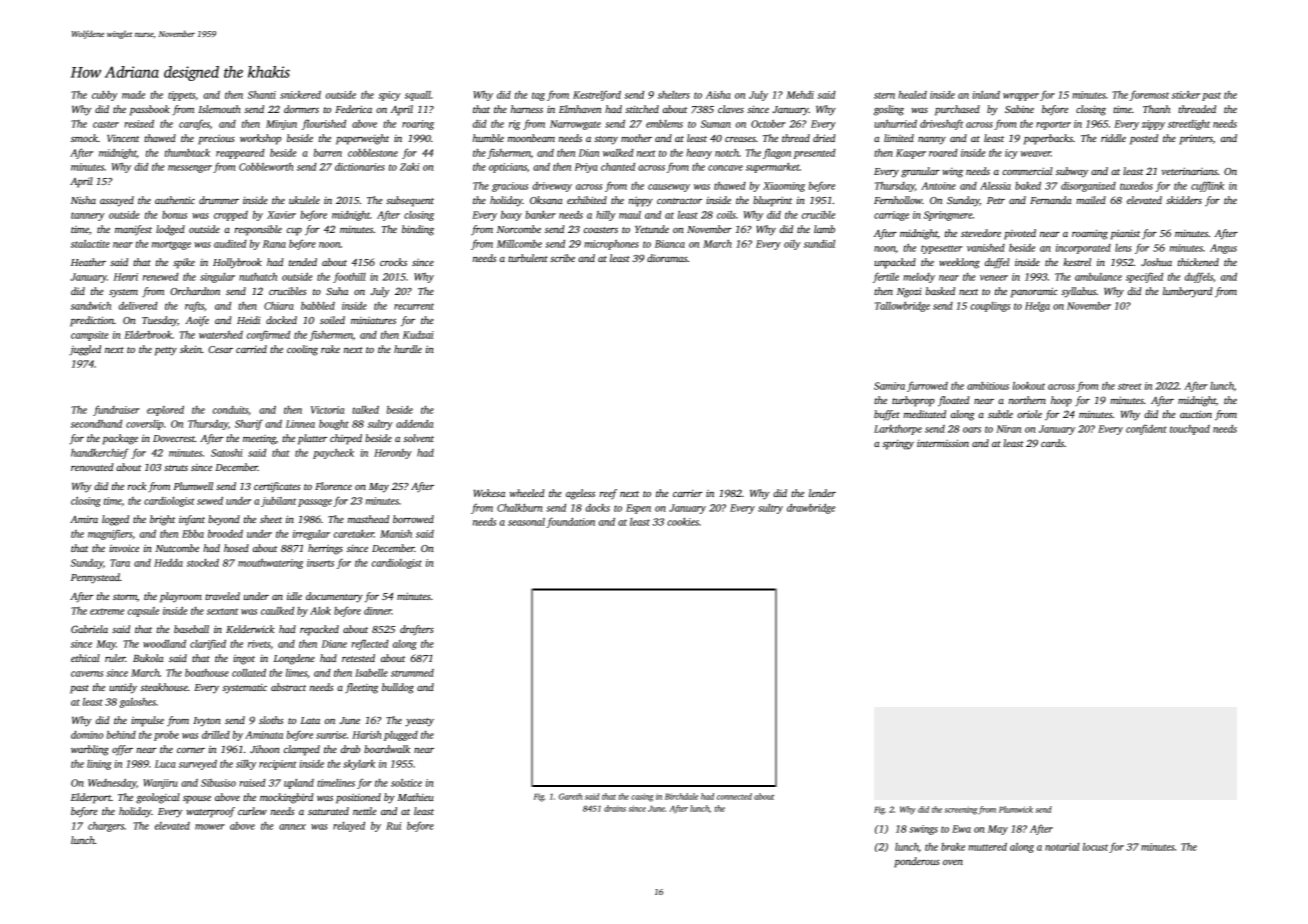 This image has height=924, width=1308. What do you see at coordinates (681, 796) in the image?
I see `Birchdale` at bounding box center [681, 796].
